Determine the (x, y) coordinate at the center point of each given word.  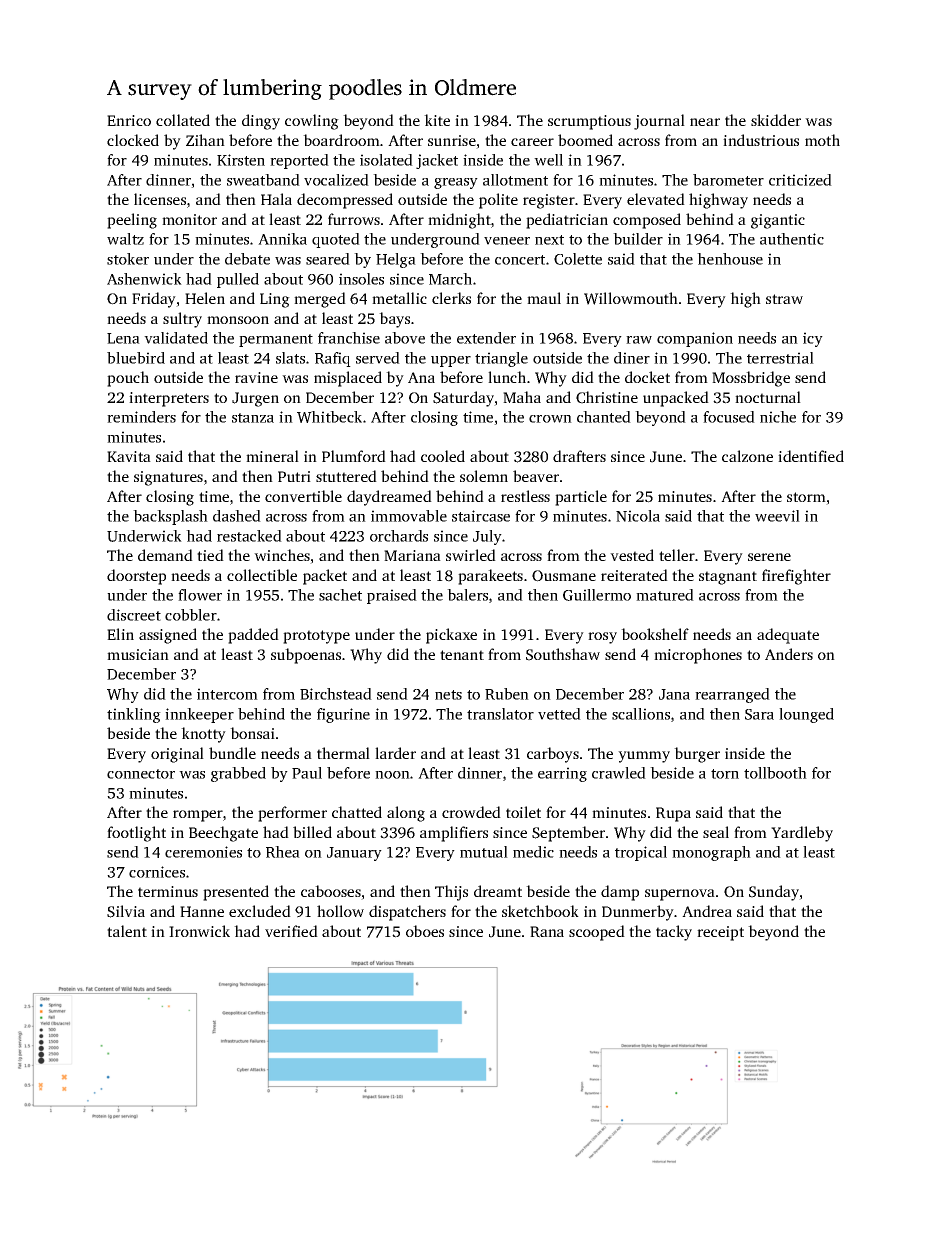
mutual (484, 852)
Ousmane (564, 576)
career (532, 142)
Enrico (129, 120)
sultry (182, 320)
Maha (522, 397)
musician (138, 654)
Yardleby (802, 834)
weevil (777, 516)
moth (822, 140)
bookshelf (655, 634)
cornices (157, 872)
